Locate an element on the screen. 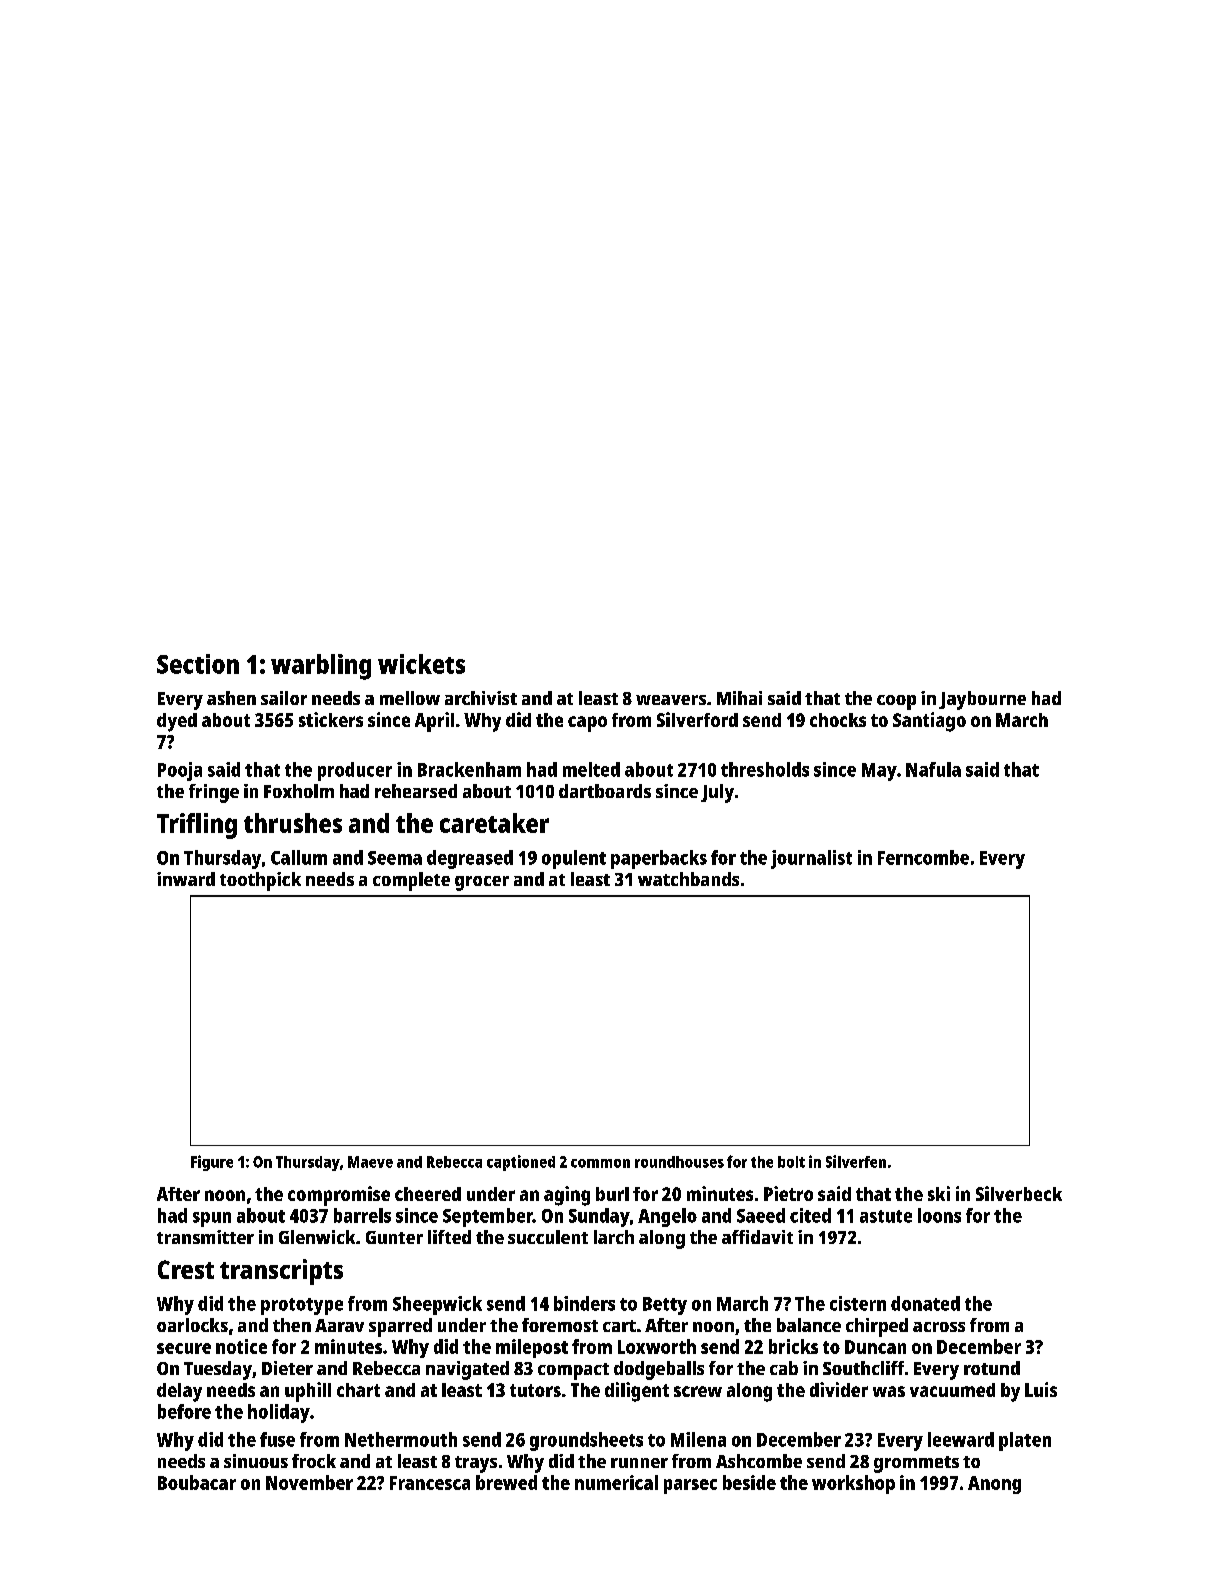 The image size is (1220, 1579). Silverfen is located at coordinates (856, 1161).
